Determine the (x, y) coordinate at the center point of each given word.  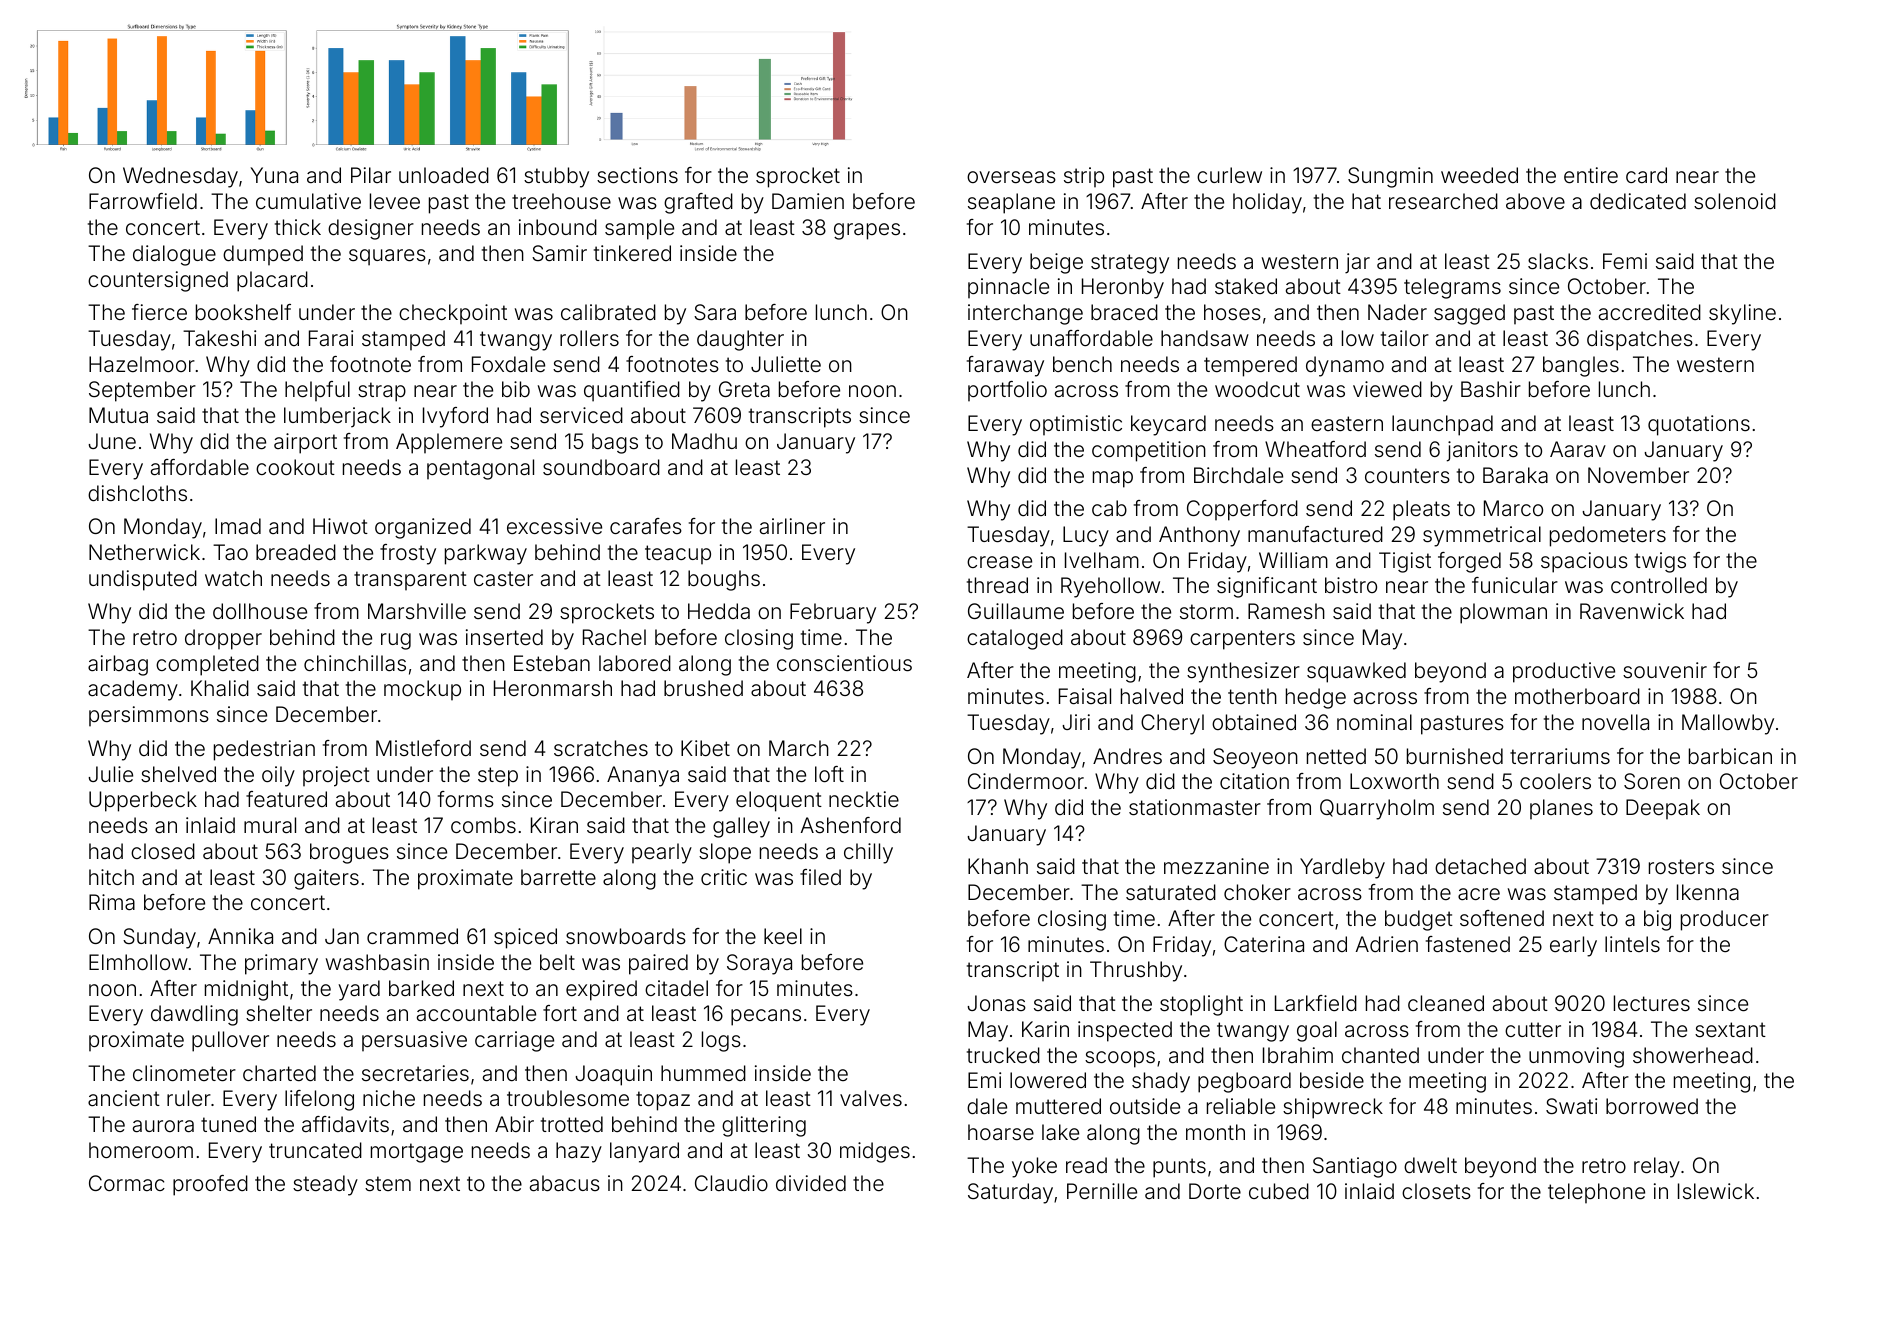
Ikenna (1708, 892)
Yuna (274, 175)
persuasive (414, 1041)
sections (637, 175)
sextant (1730, 1029)
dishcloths (137, 493)
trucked (1003, 1055)
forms (466, 799)
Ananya (643, 776)
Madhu (704, 441)
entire (1591, 175)
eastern (1347, 423)
